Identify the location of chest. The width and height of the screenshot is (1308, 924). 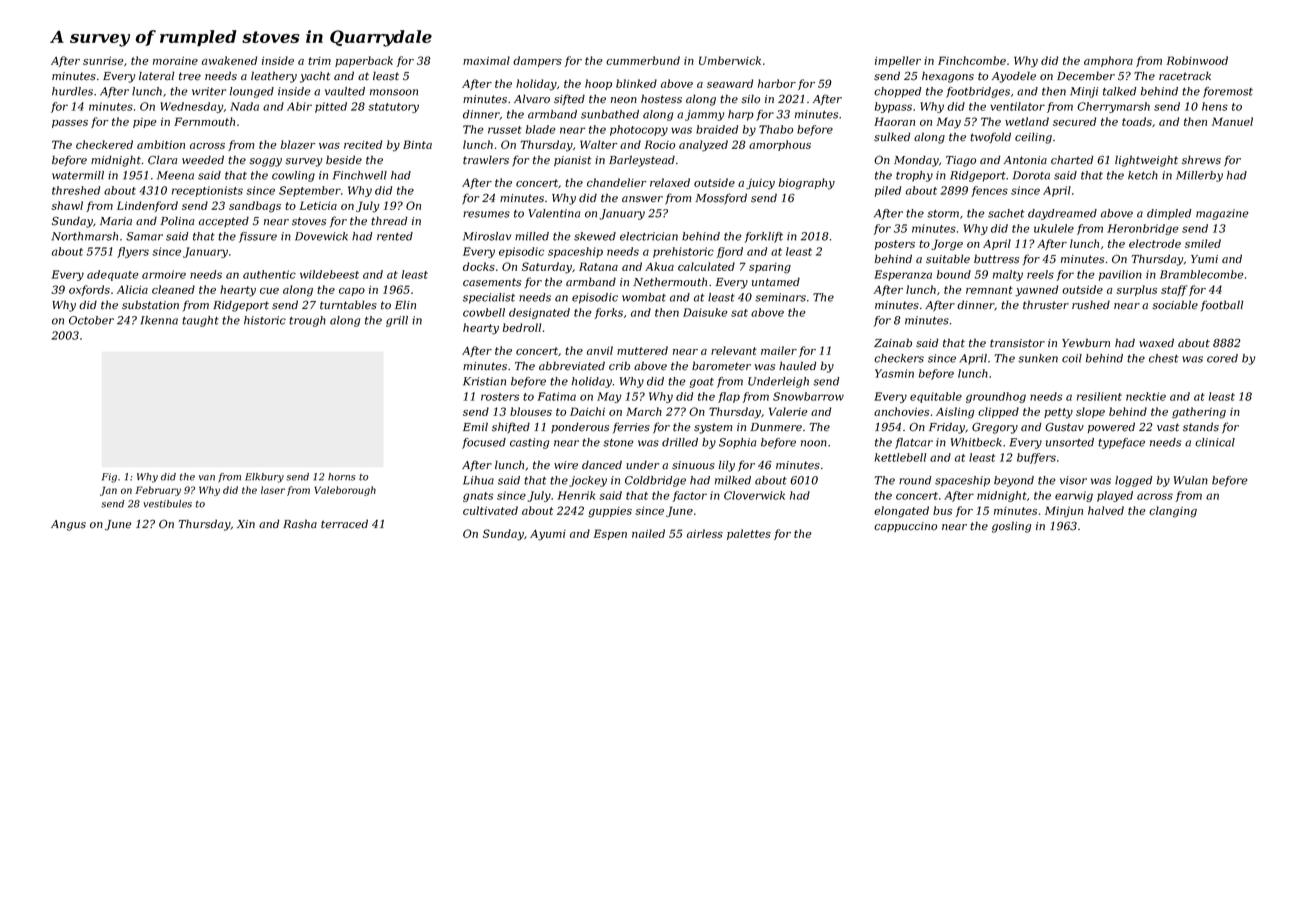
(1163, 358).
